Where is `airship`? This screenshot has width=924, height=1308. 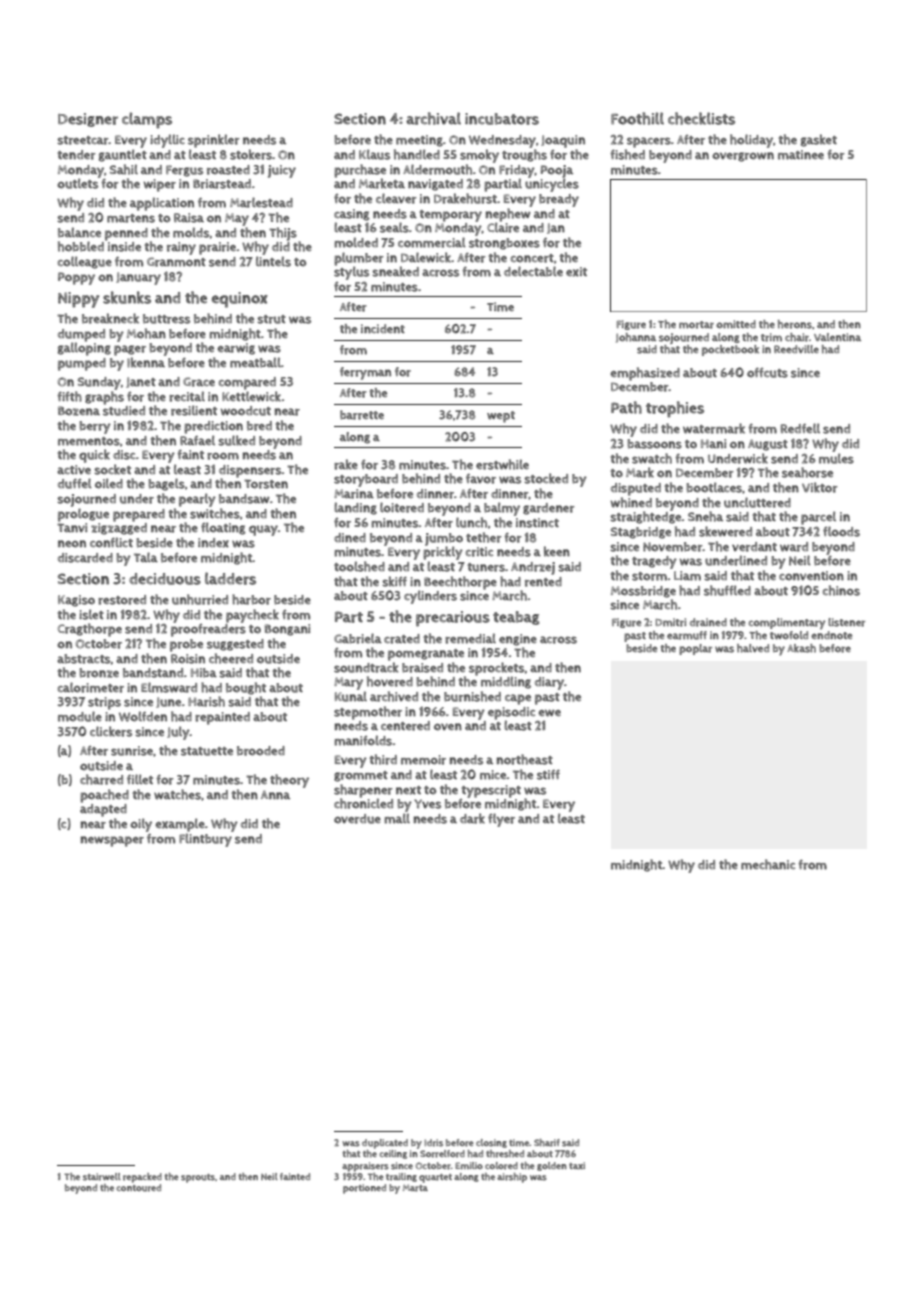
airship is located at coordinates (512, 1178).
